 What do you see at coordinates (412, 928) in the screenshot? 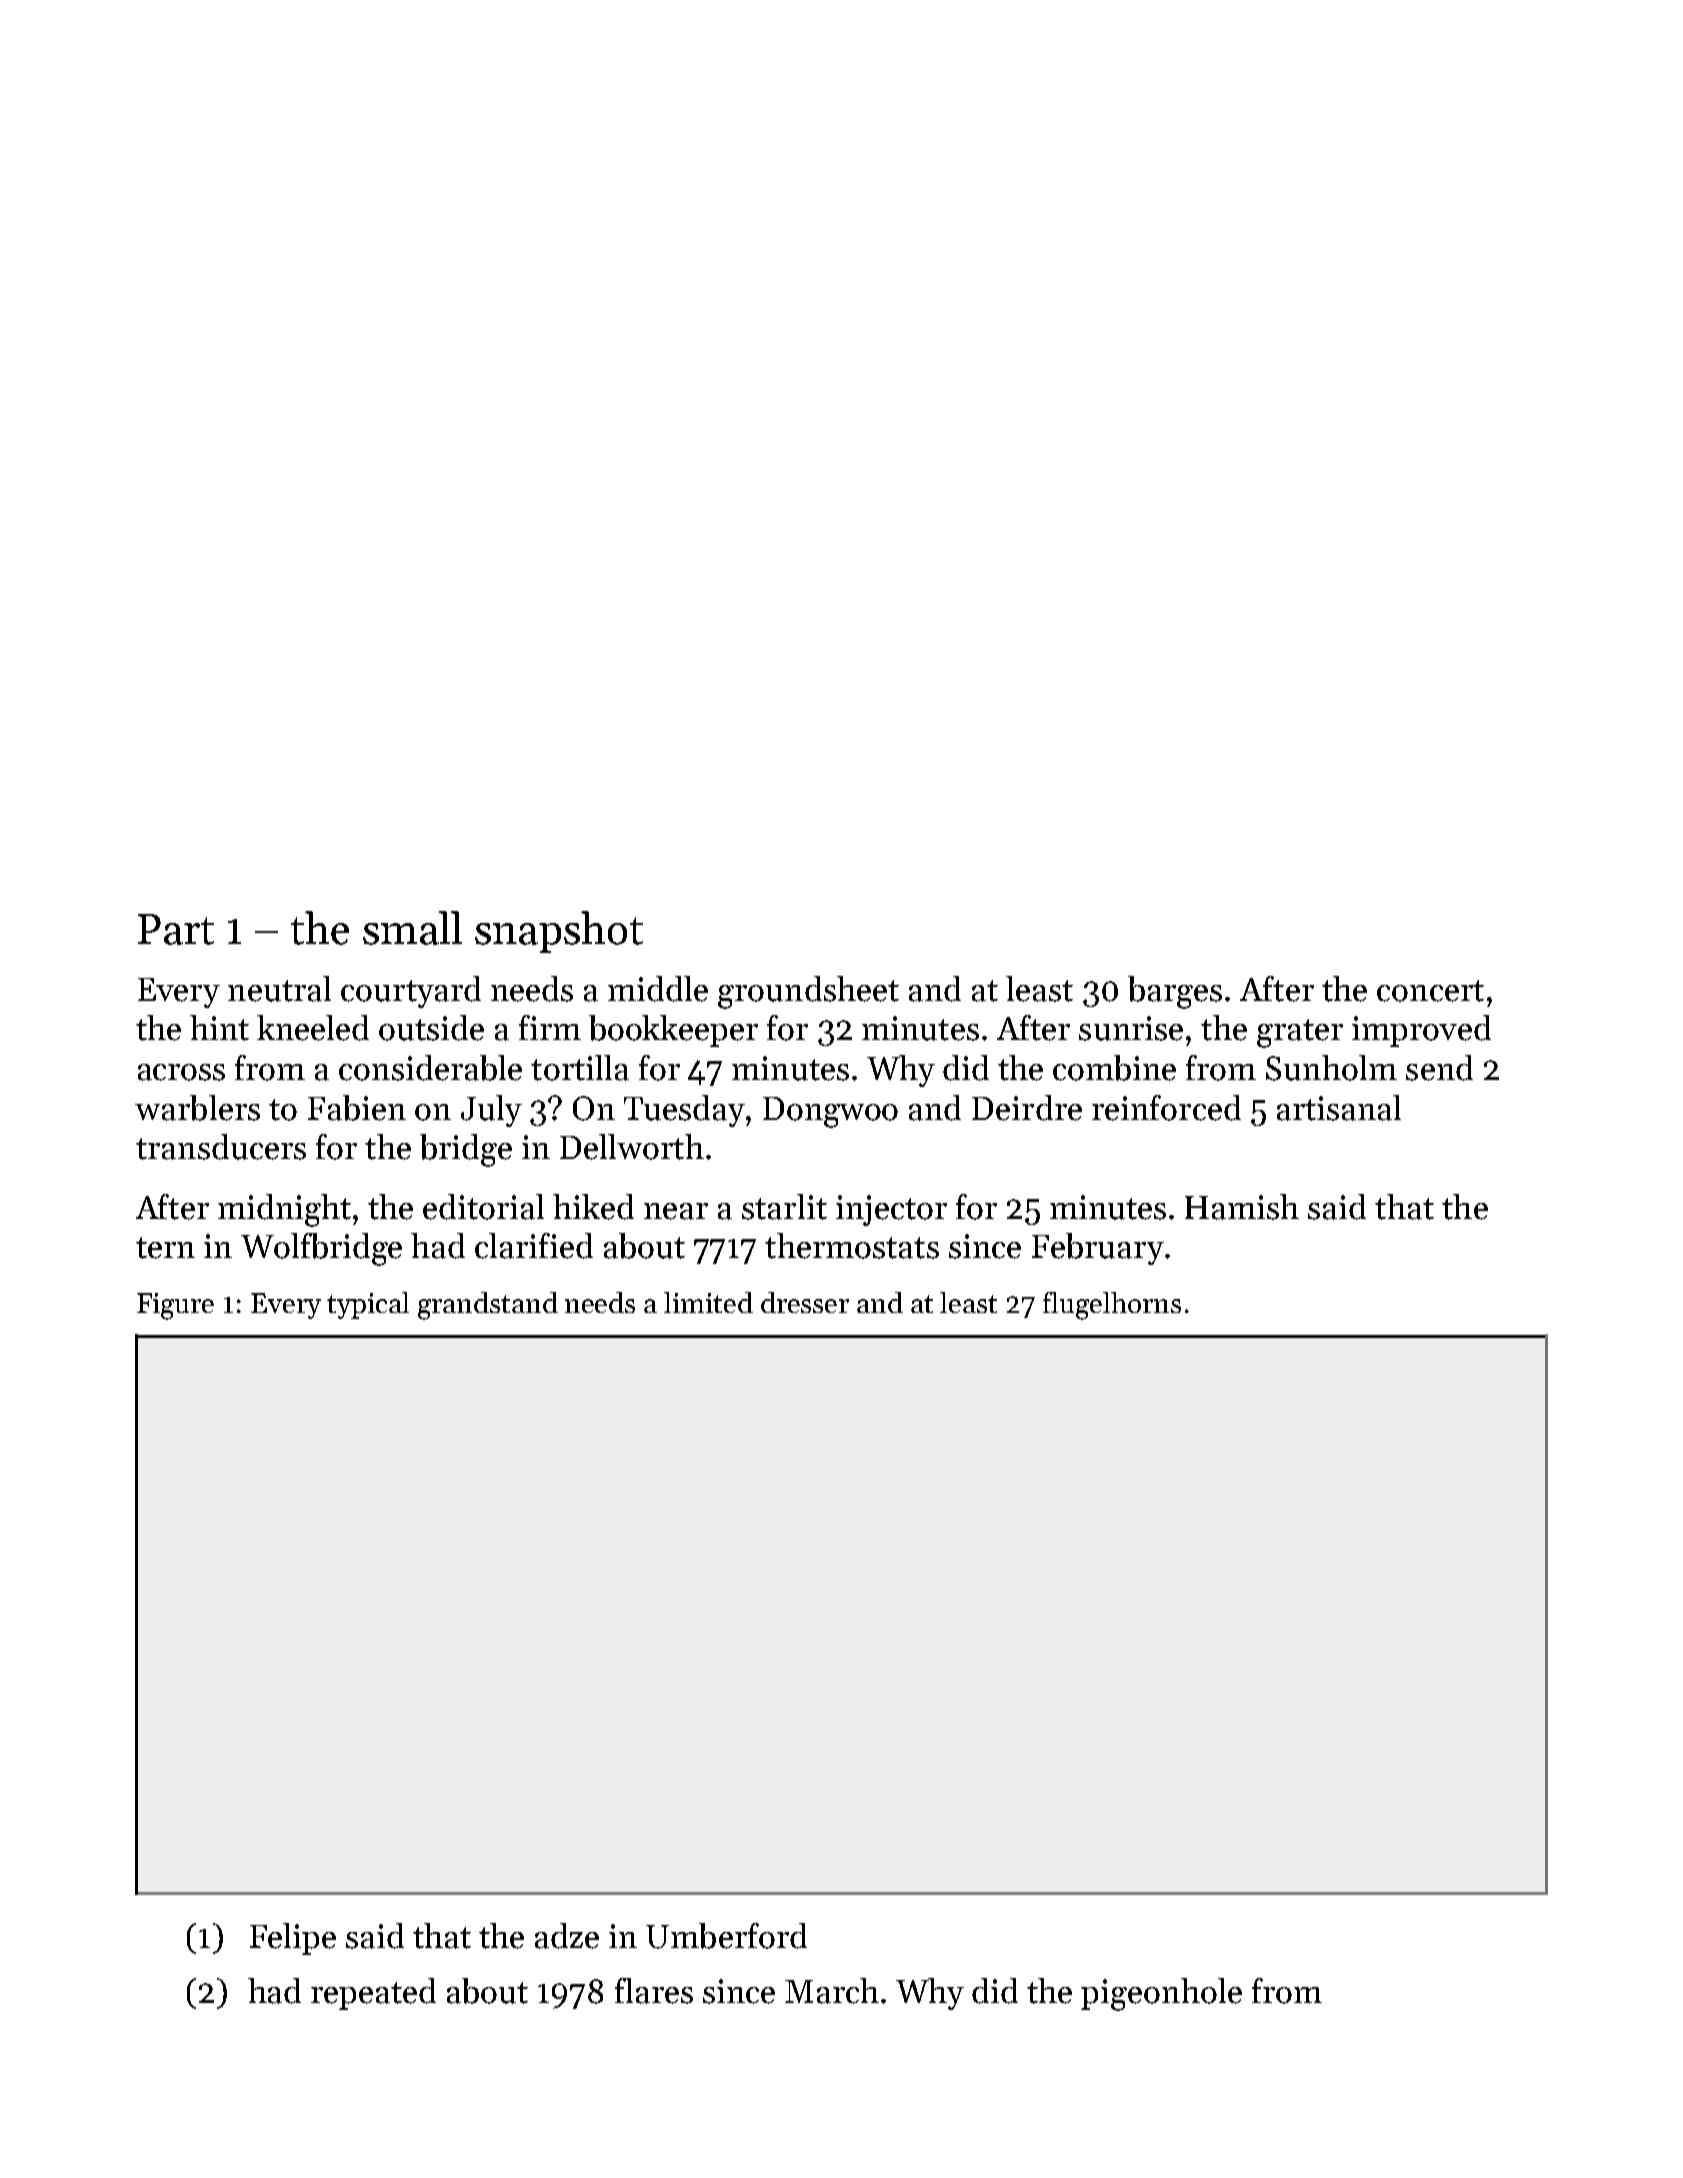
I see `small` at bounding box center [412, 928].
